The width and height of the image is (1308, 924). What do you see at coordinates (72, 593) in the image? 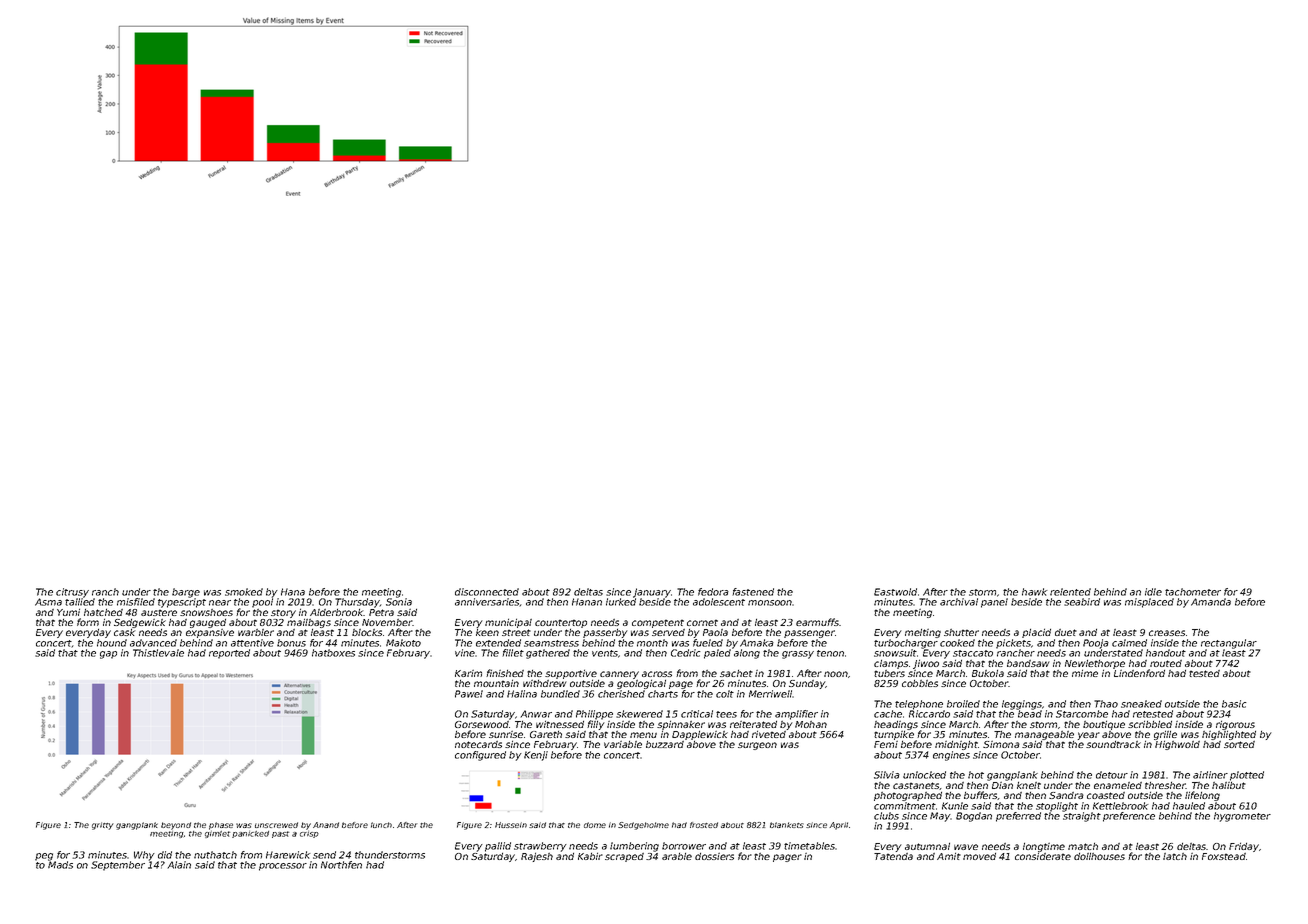
I see `citrusy` at bounding box center [72, 593].
